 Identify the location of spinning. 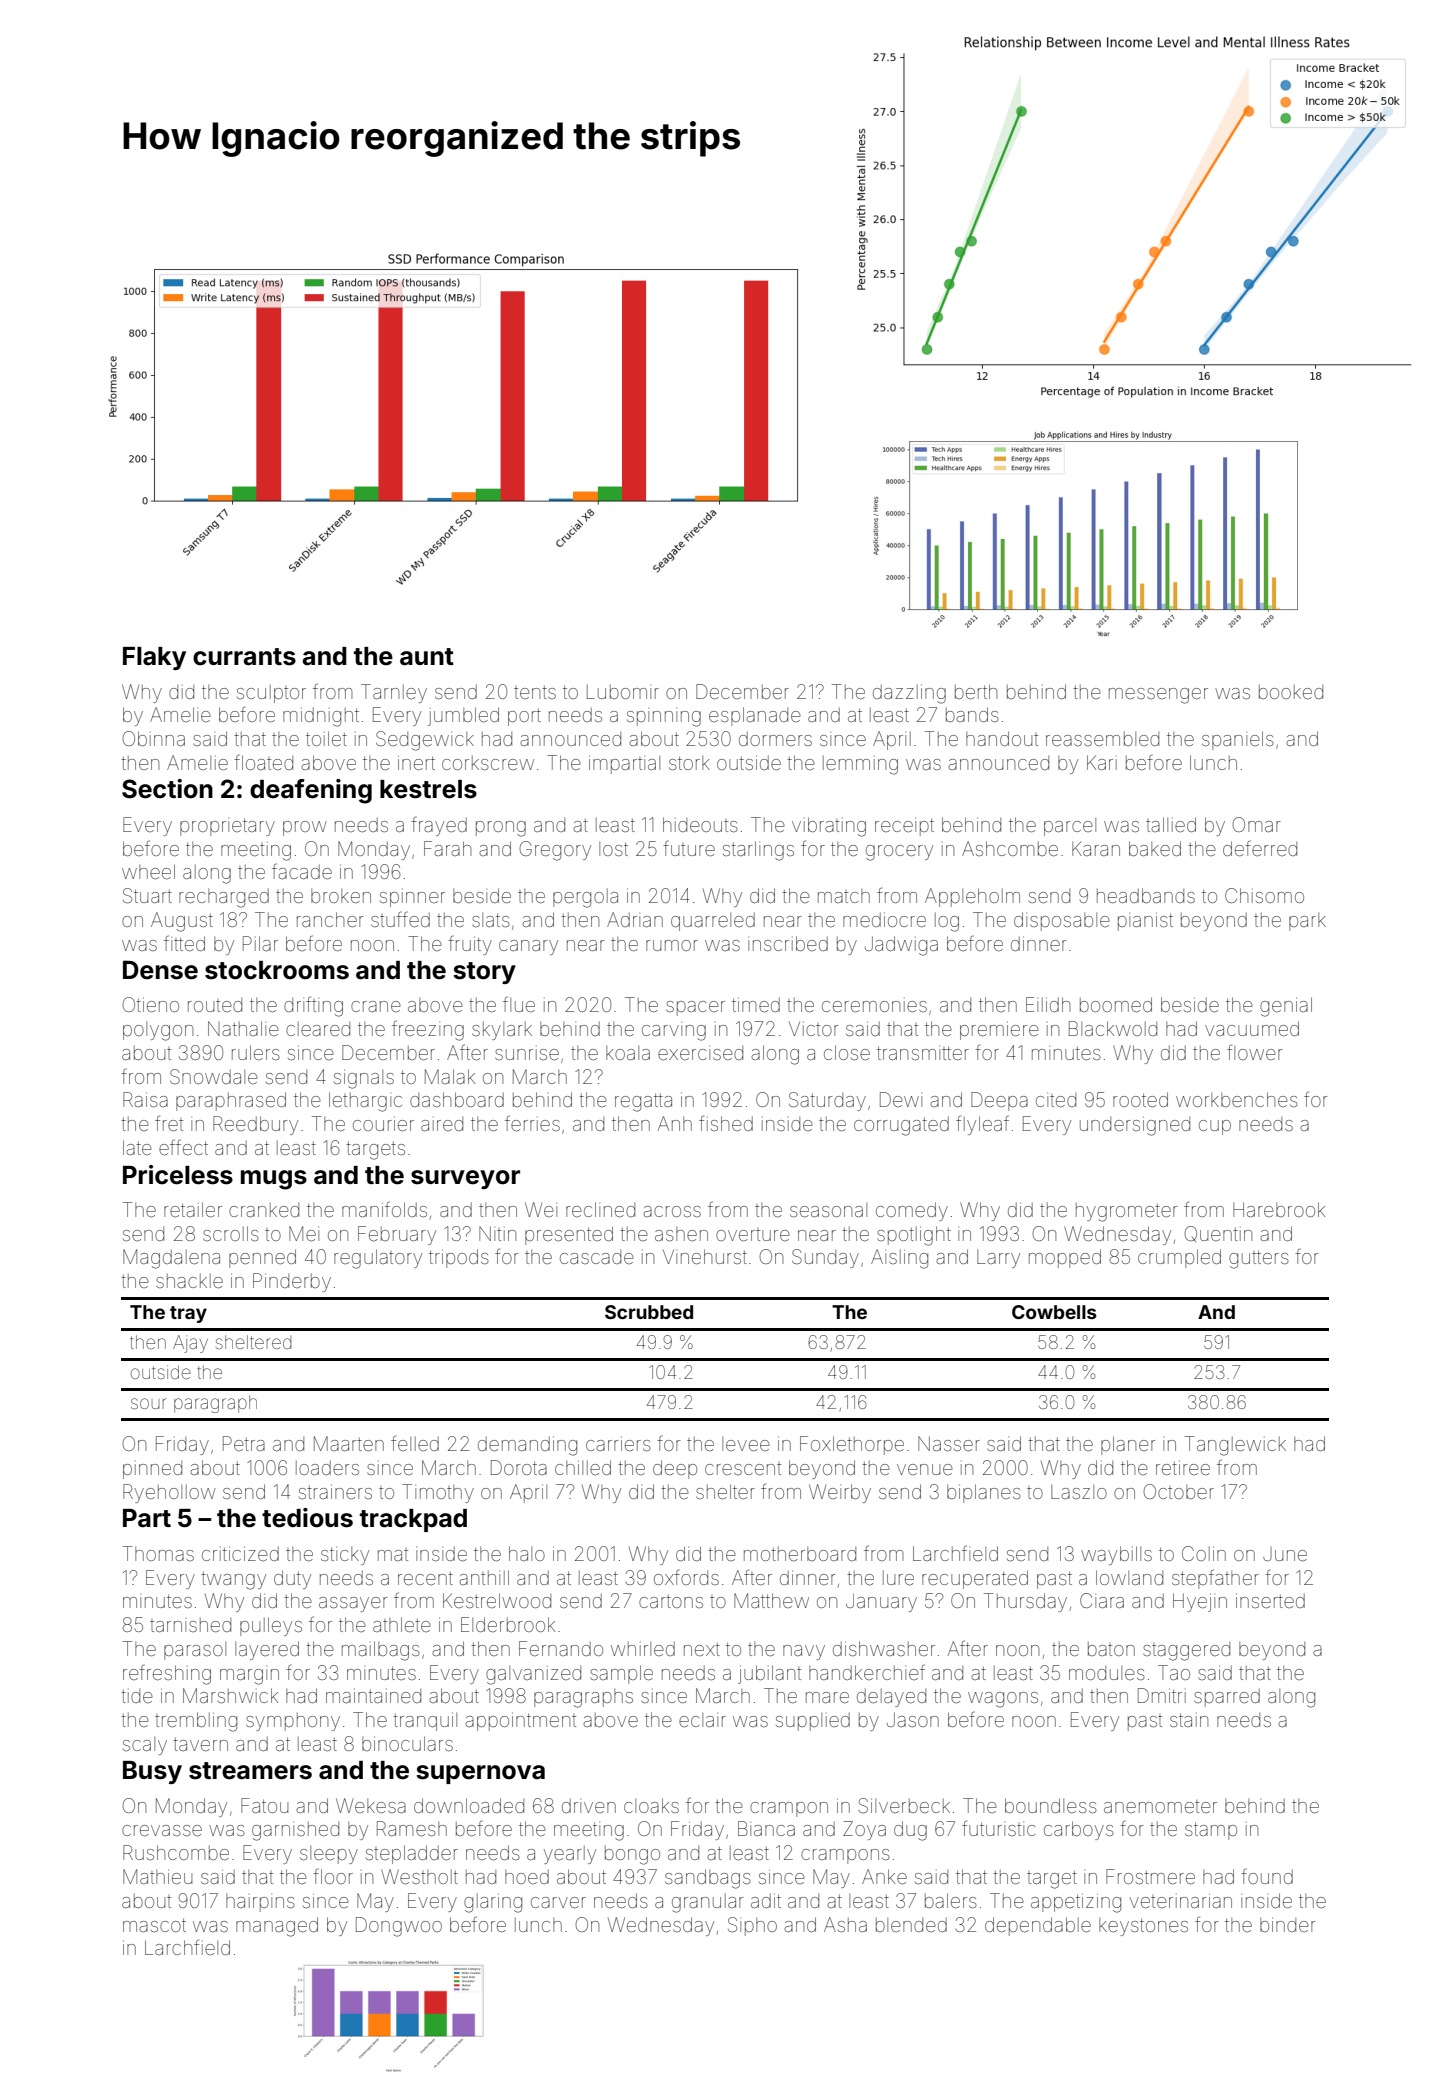
(664, 717).
